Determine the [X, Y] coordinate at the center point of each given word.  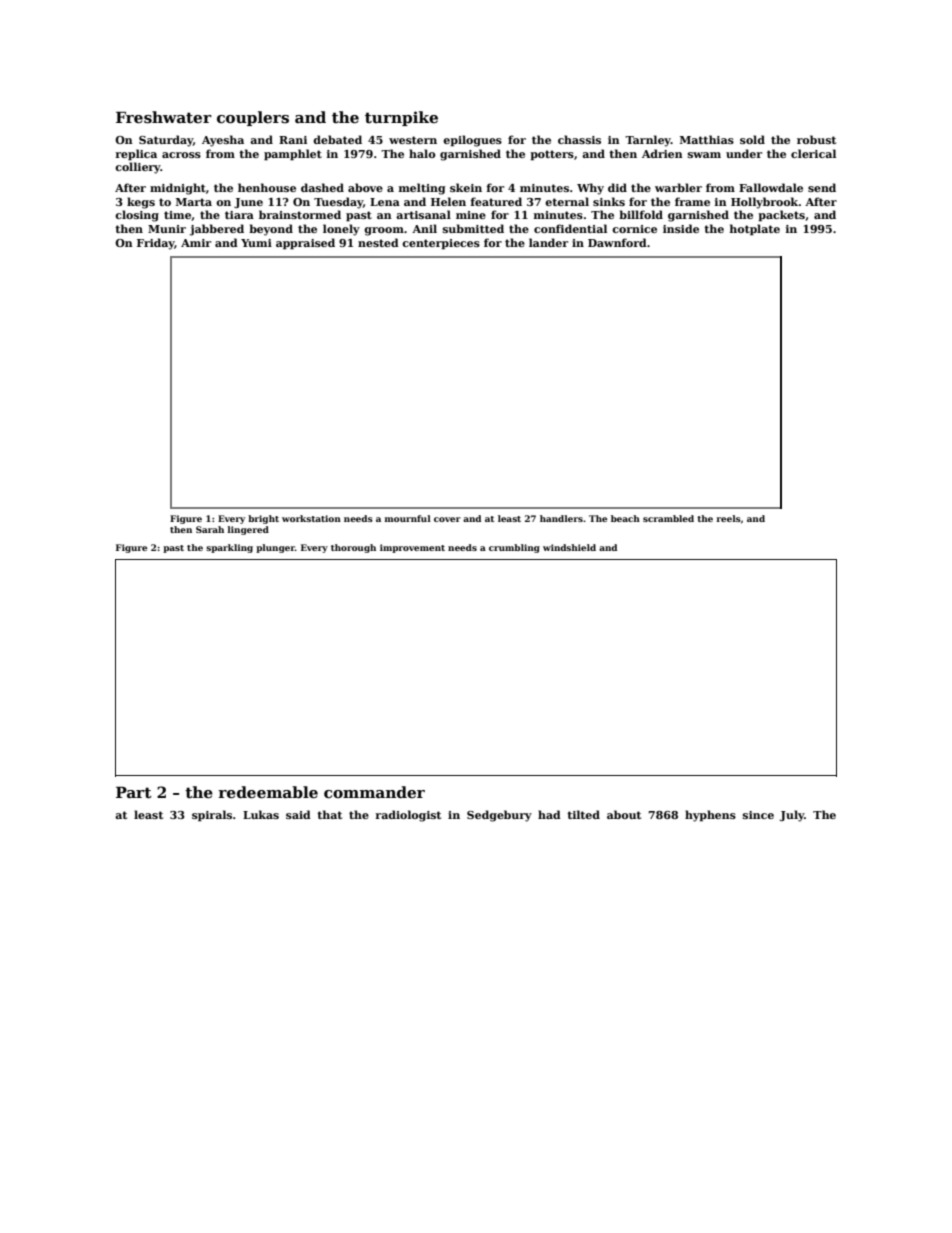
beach [625, 518]
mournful [408, 518]
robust [816, 139]
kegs [141, 203]
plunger [275, 548]
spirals [212, 816]
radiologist [408, 816]
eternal [567, 201]
